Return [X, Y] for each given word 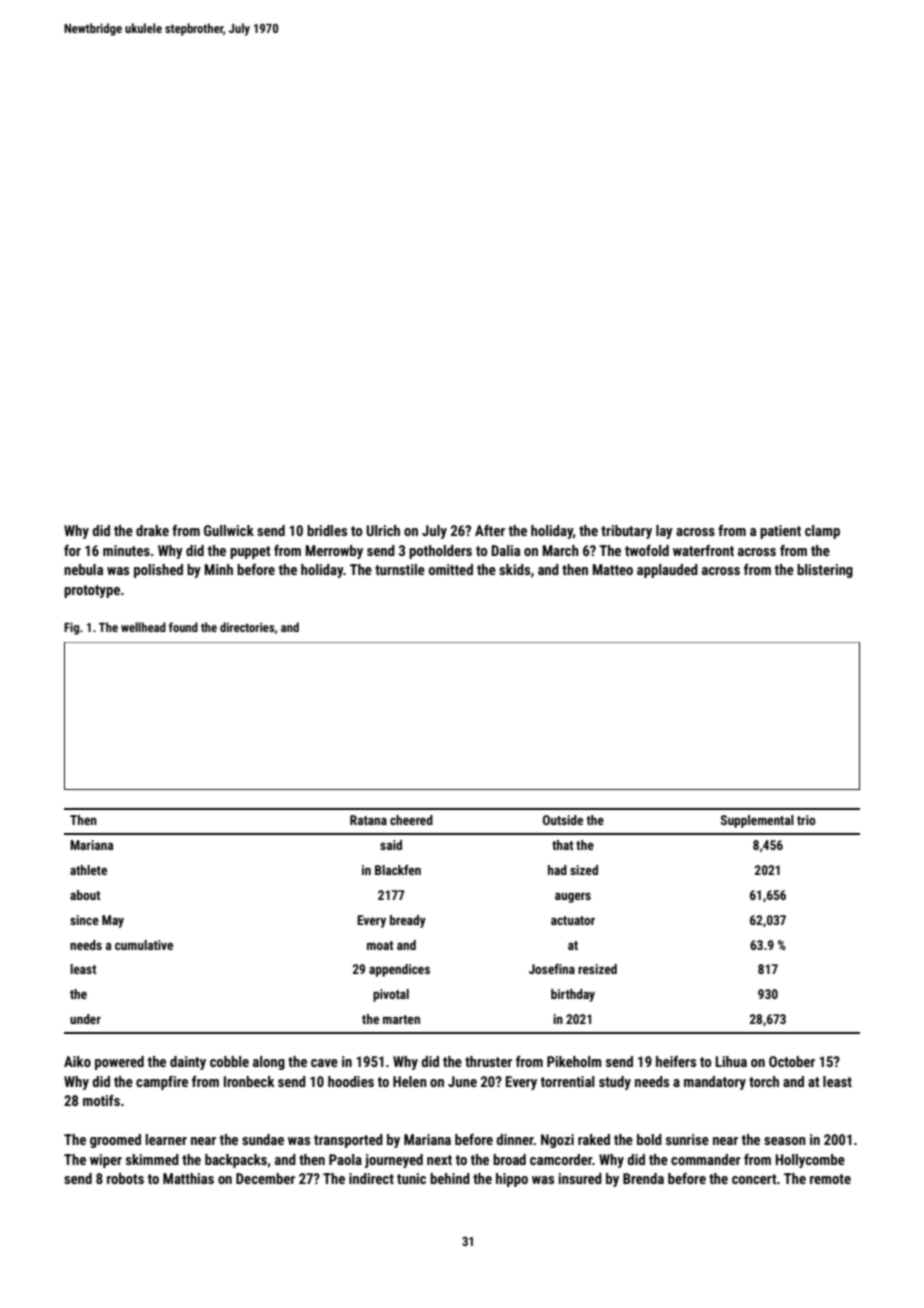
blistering [825, 571]
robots [125, 1178]
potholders [440, 552]
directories [247, 627]
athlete [88, 870]
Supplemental [757, 821]
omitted [451, 569]
